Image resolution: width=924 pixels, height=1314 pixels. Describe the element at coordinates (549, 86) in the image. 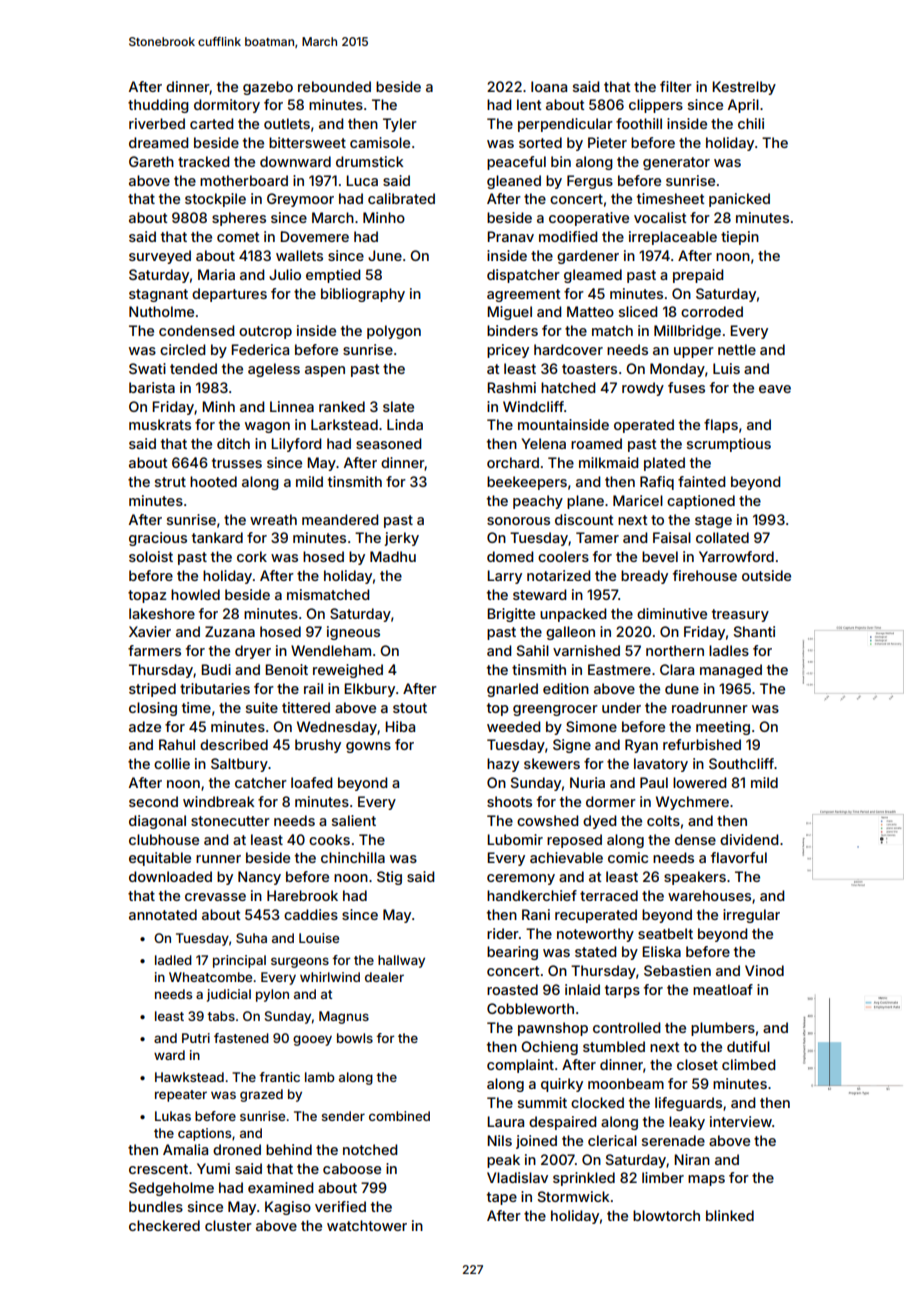

I see `Ioana` at that location.
